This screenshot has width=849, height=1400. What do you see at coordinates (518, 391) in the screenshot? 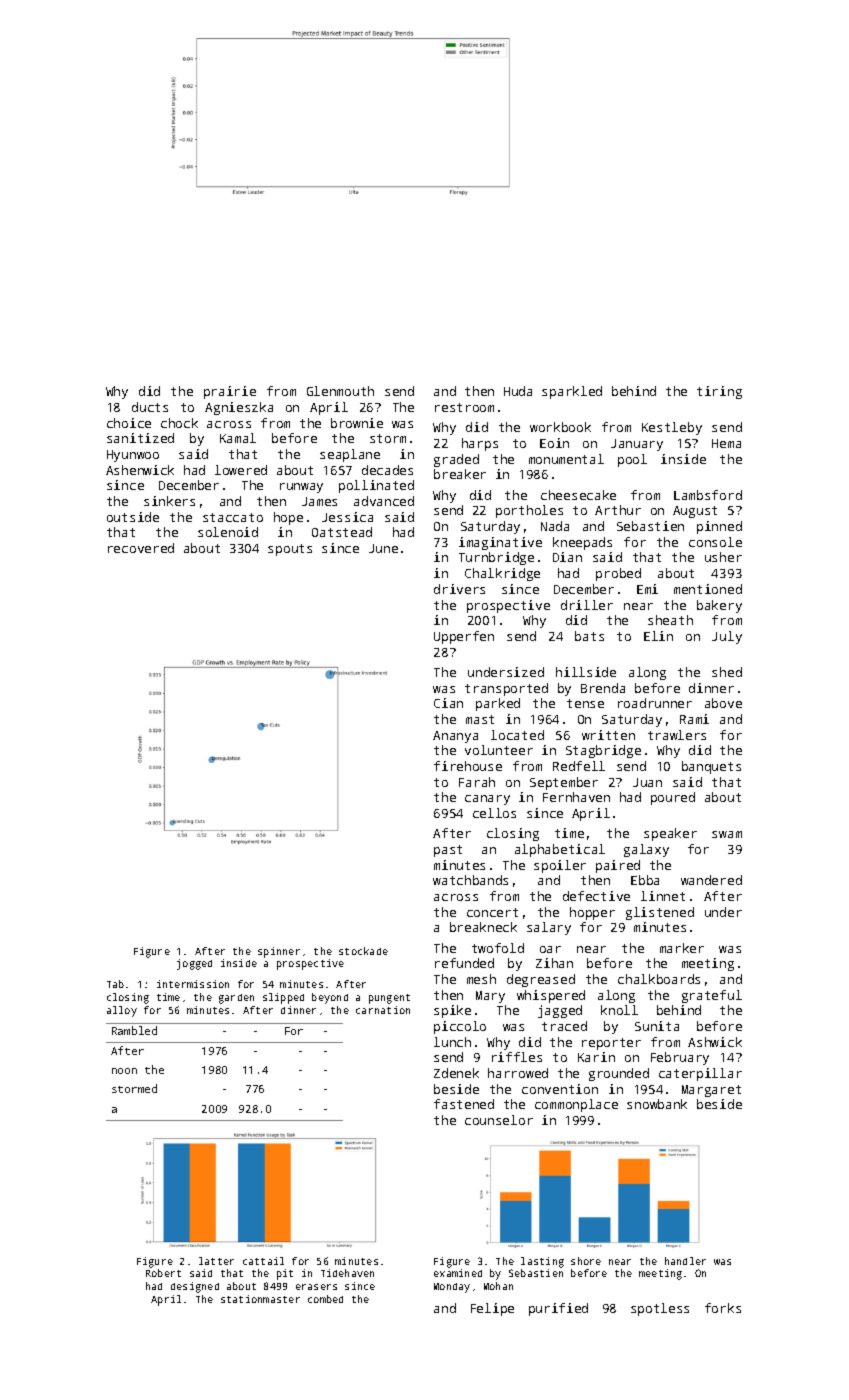
I see `Huda` at bounding box center [518, 391].
